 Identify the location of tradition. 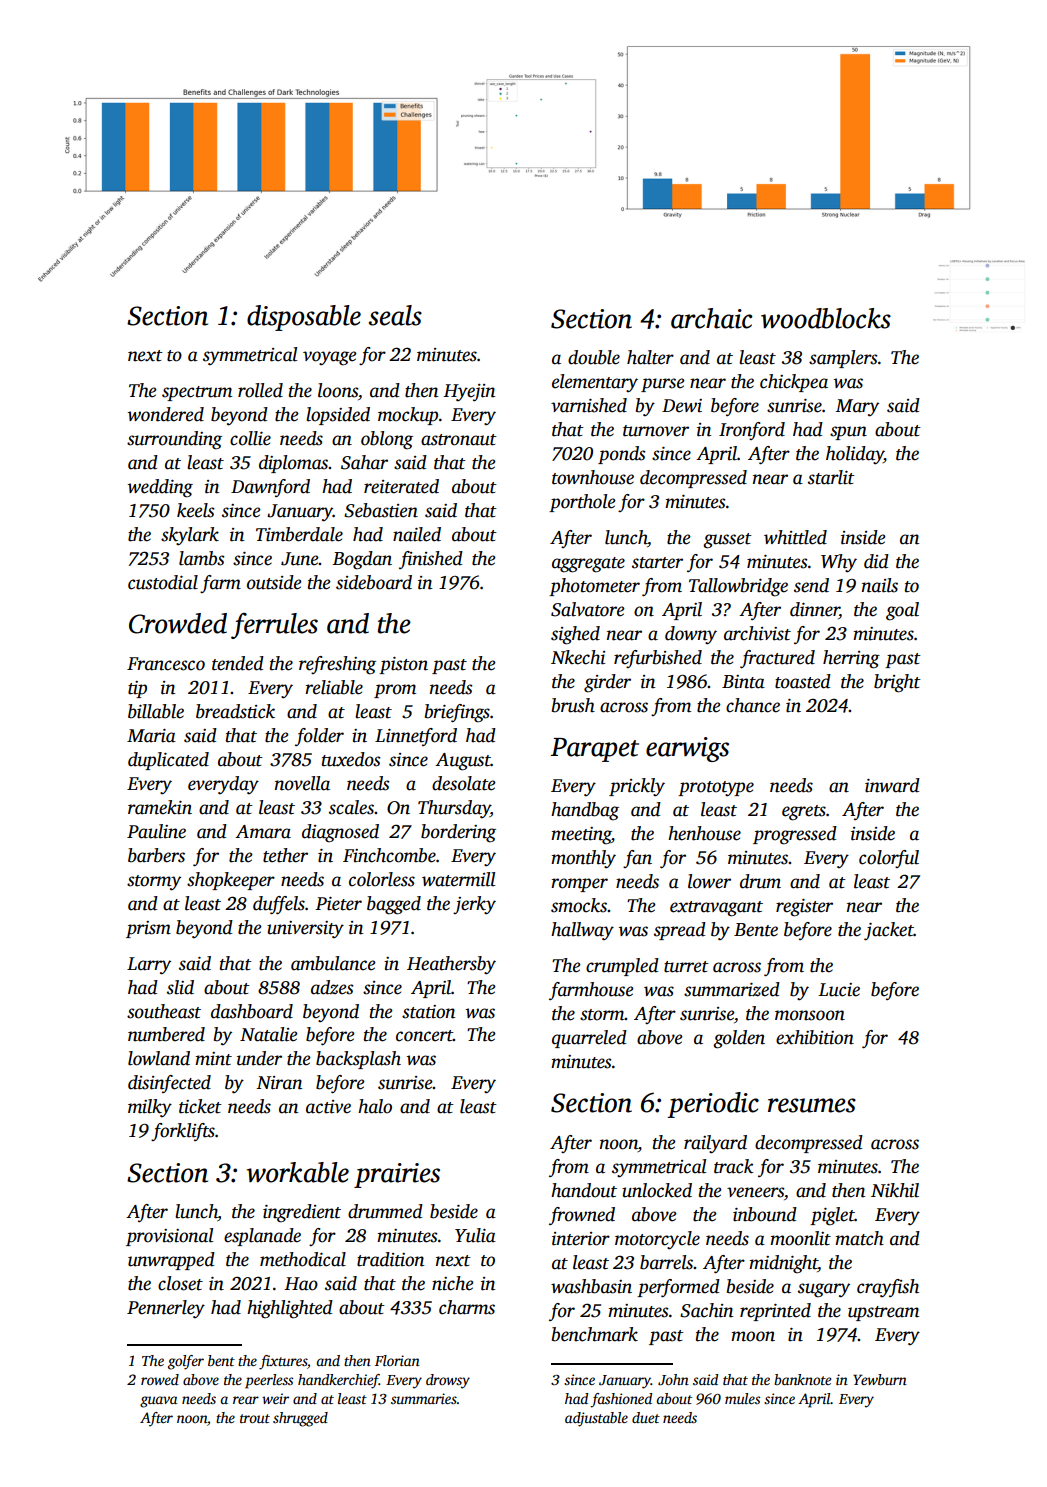
(390, 1259).
